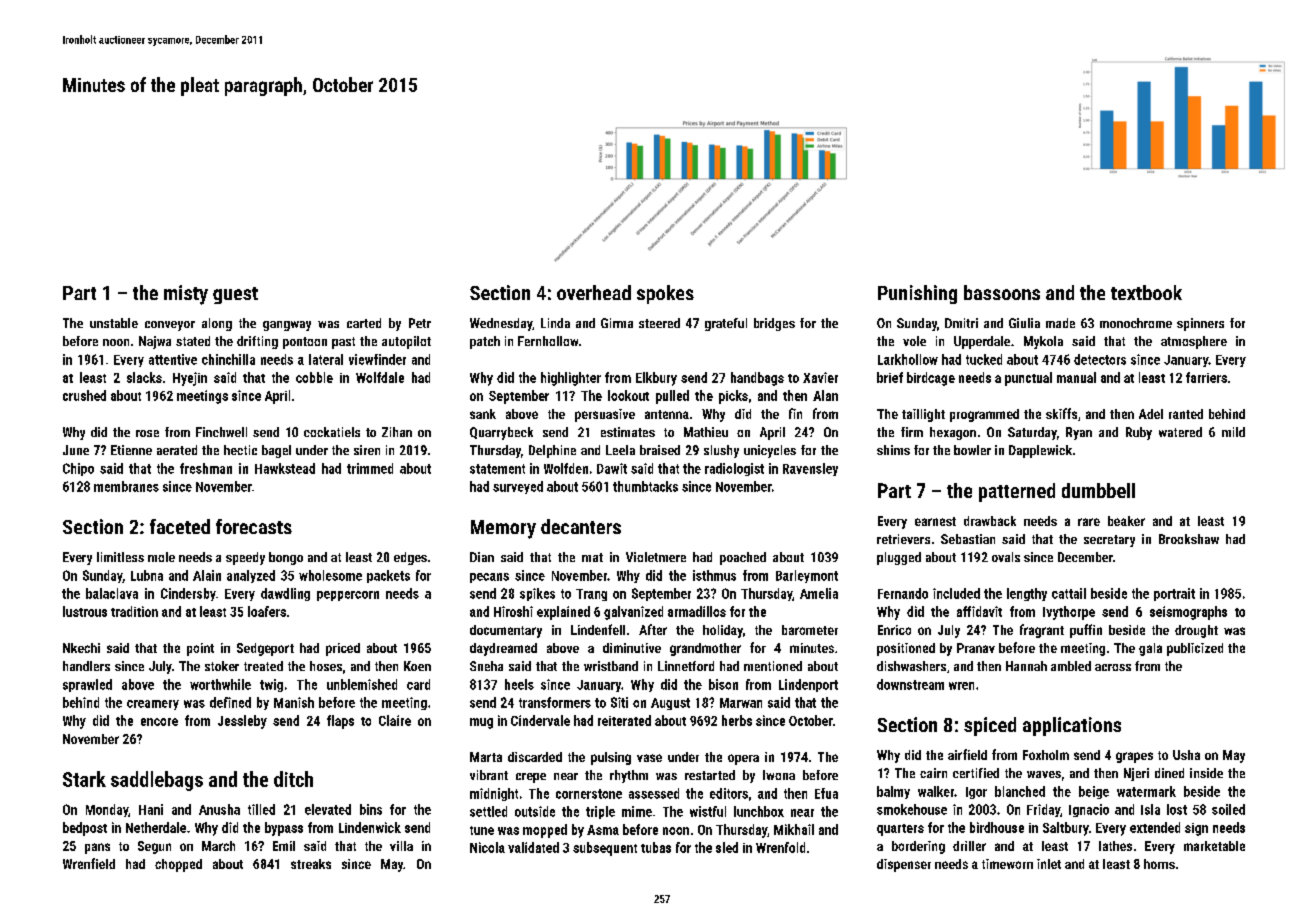  I want to click on spokes, so click(665, 294).
